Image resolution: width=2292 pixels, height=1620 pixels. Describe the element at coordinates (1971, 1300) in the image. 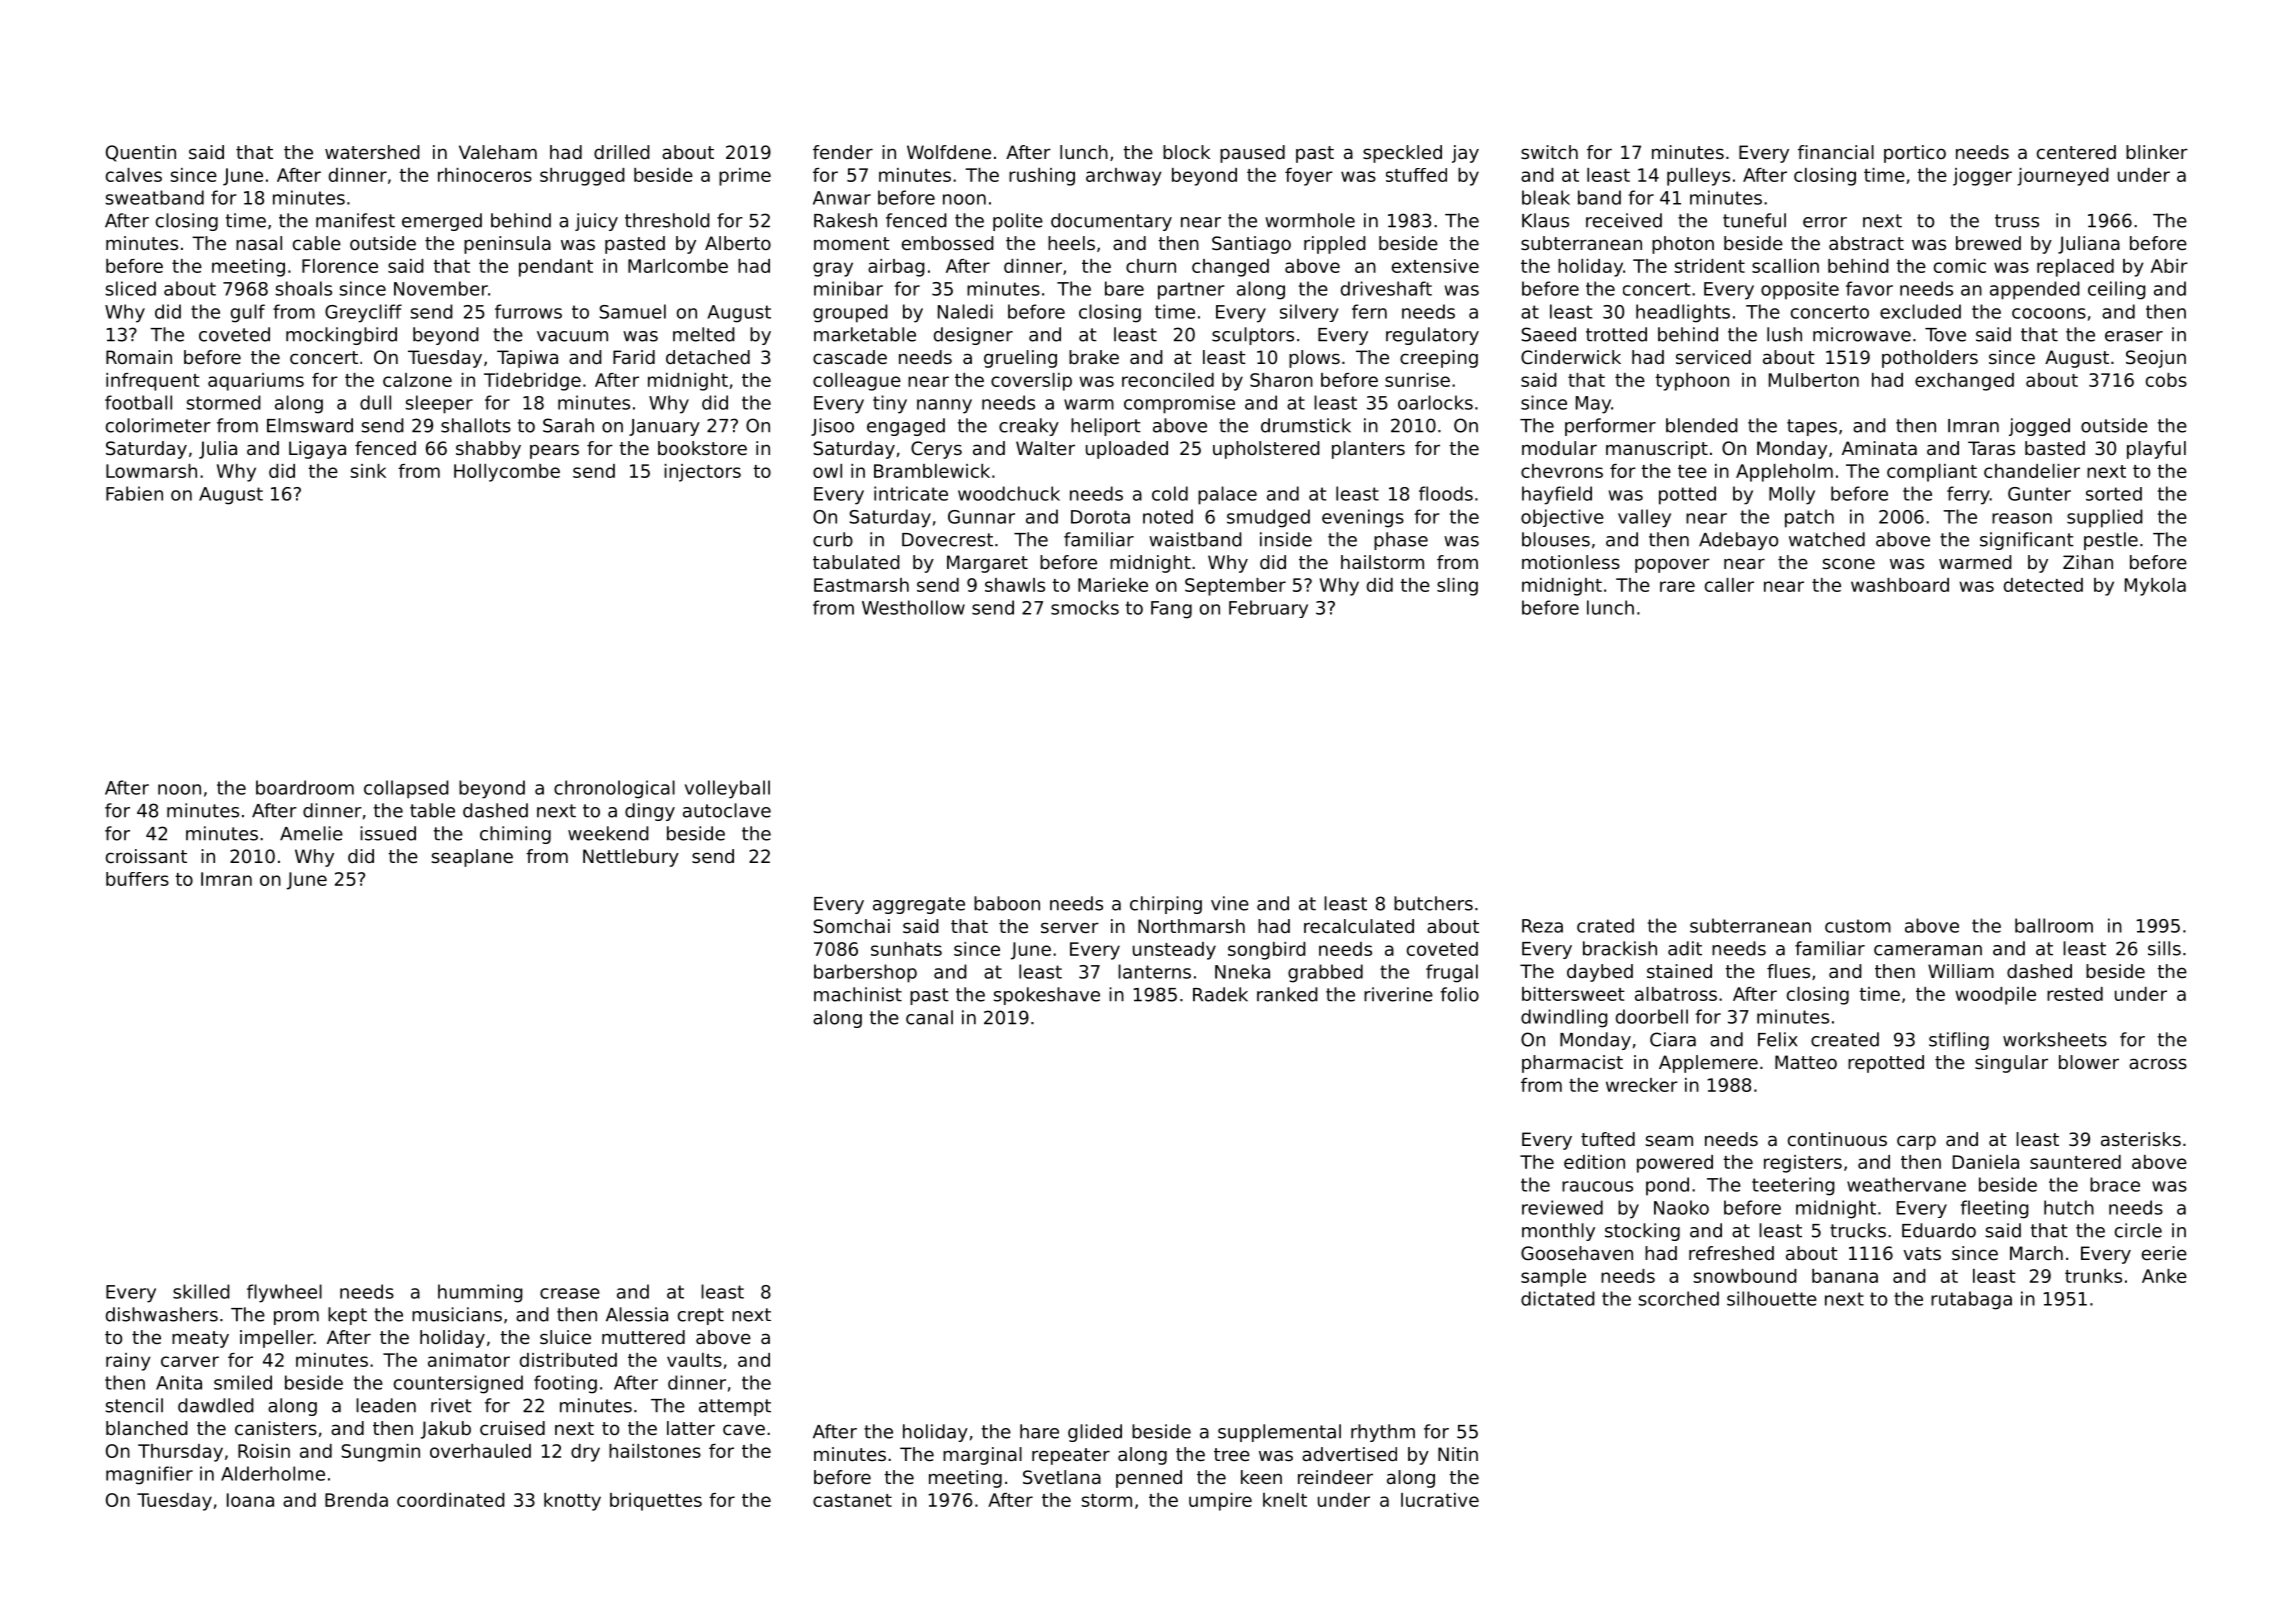

I see `rutabaga` at that location.
